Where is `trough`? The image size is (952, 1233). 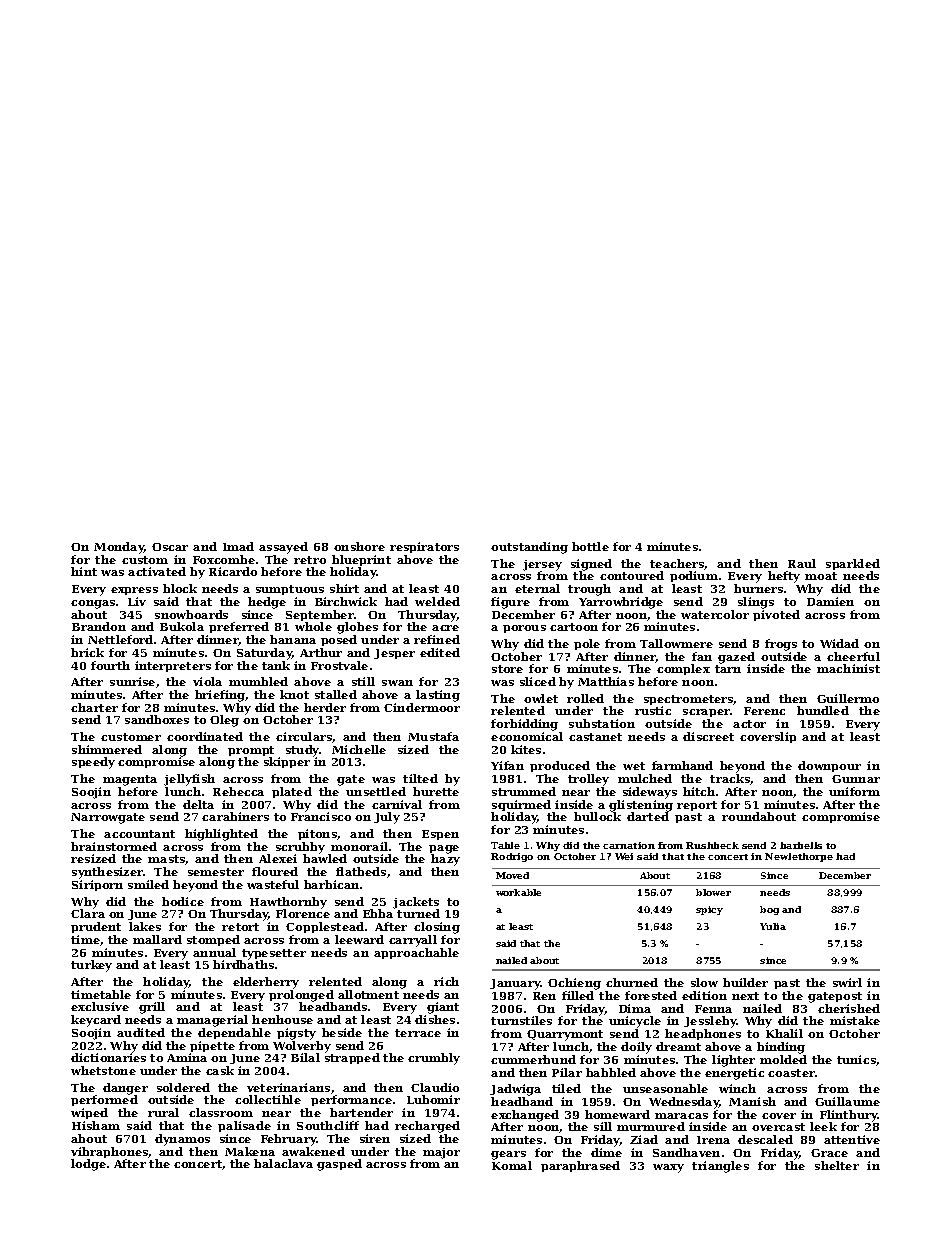
trough is located at coordinates (589, 590).
